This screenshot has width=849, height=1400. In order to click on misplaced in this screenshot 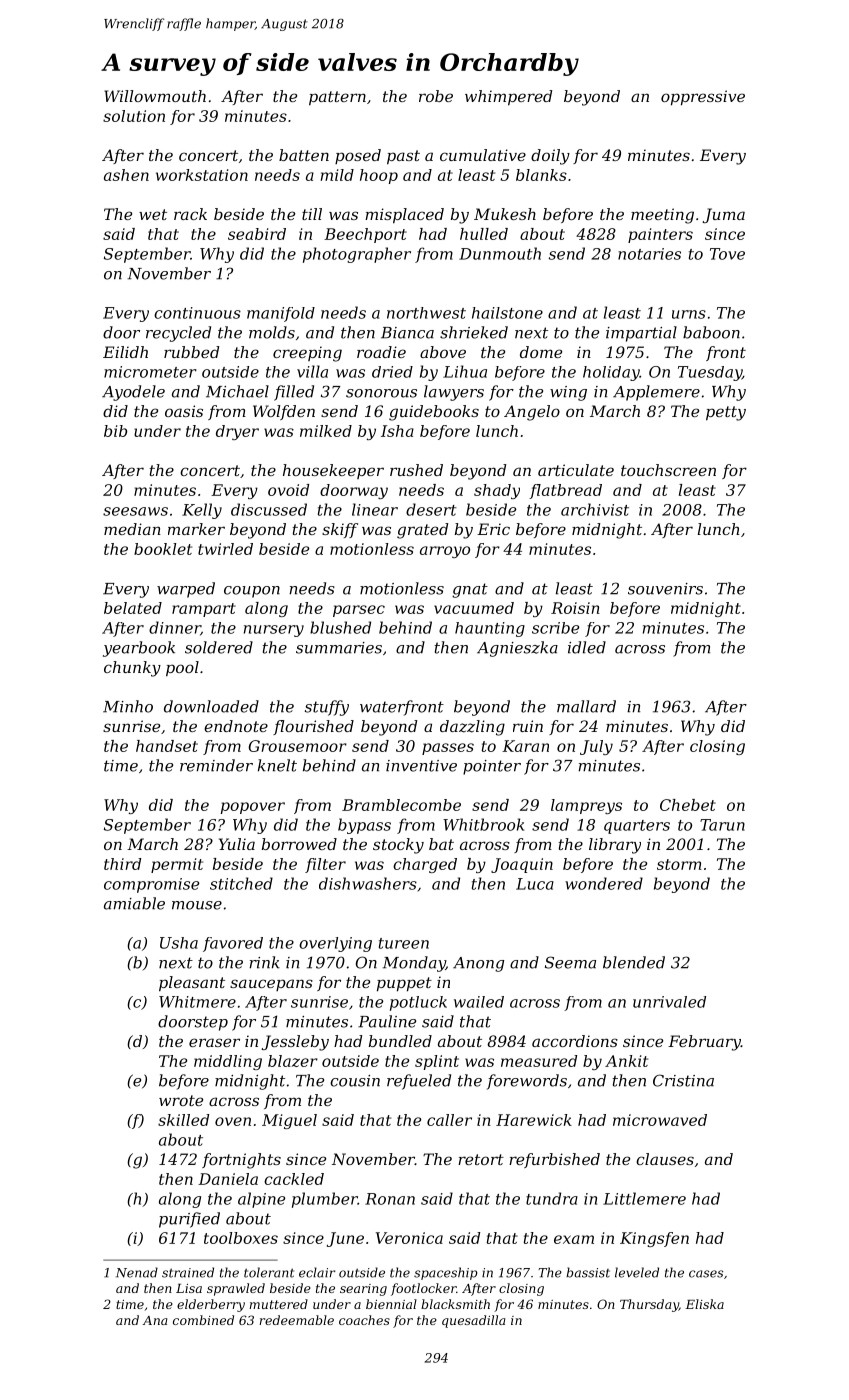, I will do `click(404, 216)`.
